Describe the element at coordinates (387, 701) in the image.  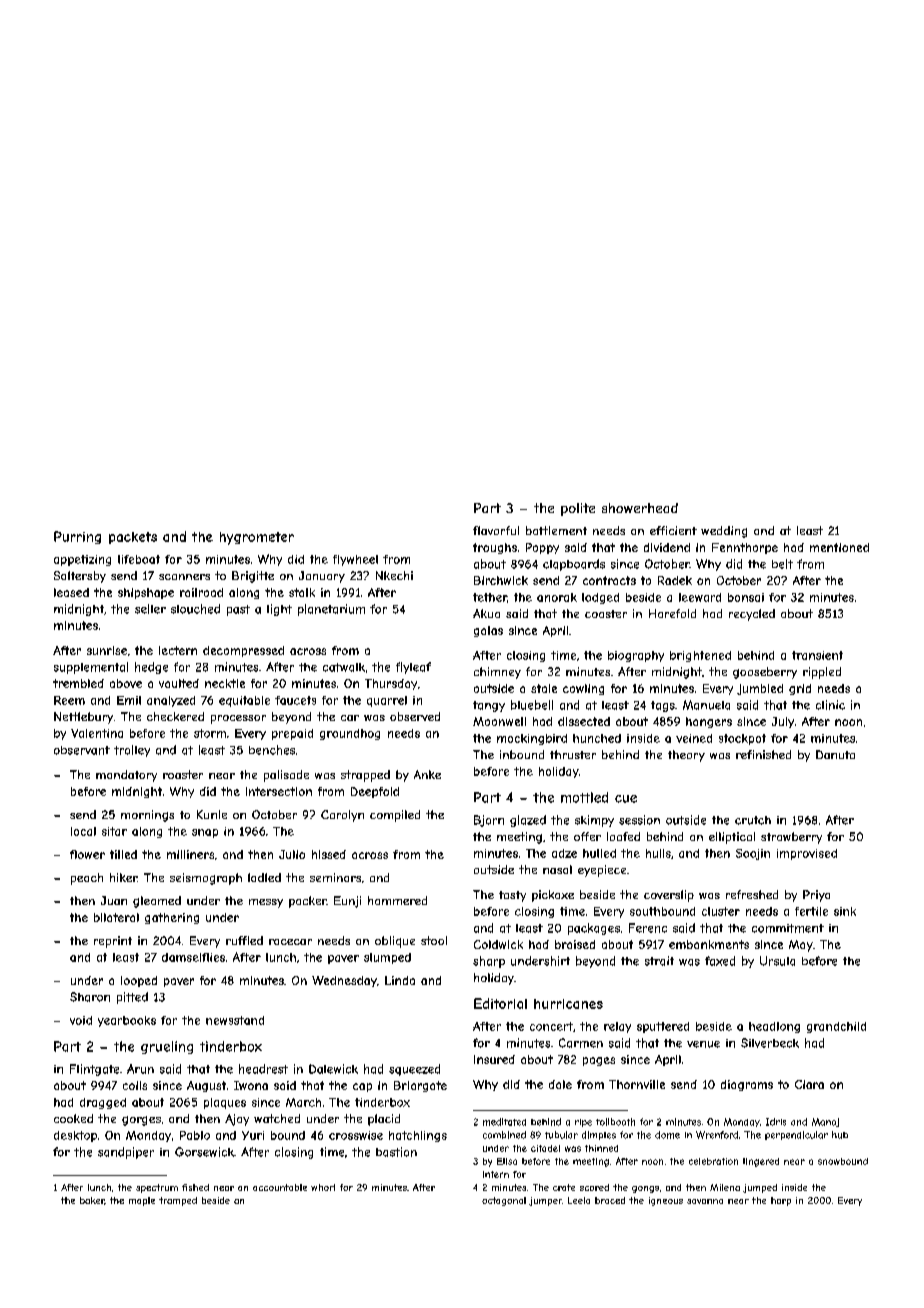
I see `quarrel` at that location.
